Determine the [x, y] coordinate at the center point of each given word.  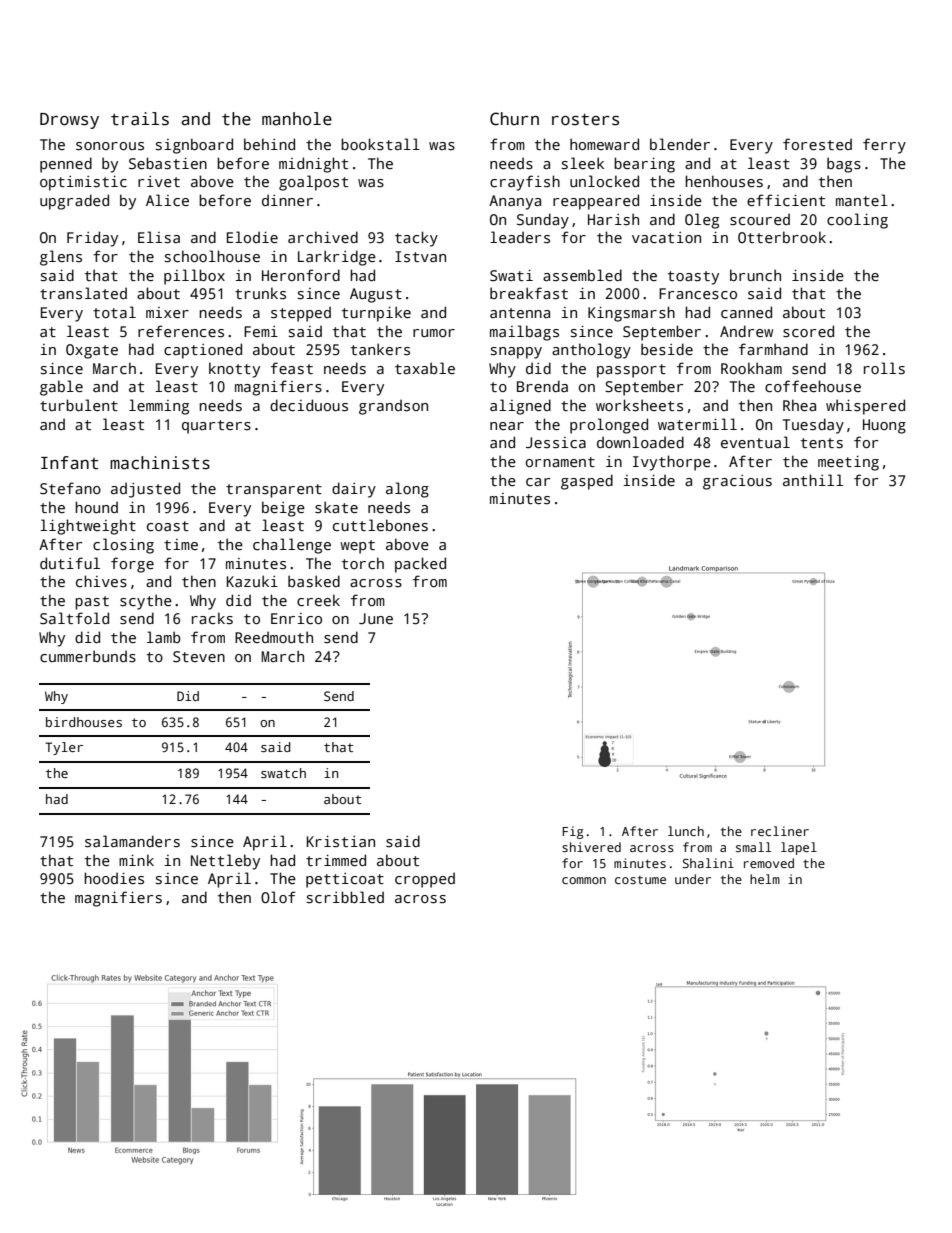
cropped [425, 880]
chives [101, 581]
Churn [514, 119]
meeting [848, 463]
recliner [780, 831]
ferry [884, 146]
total [114, 312]
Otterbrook [782, 237]
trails [140, 119]
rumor [434, 333]
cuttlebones [380, 525]
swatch [283, 773]
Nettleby [225, 862]
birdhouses [84, 722]
